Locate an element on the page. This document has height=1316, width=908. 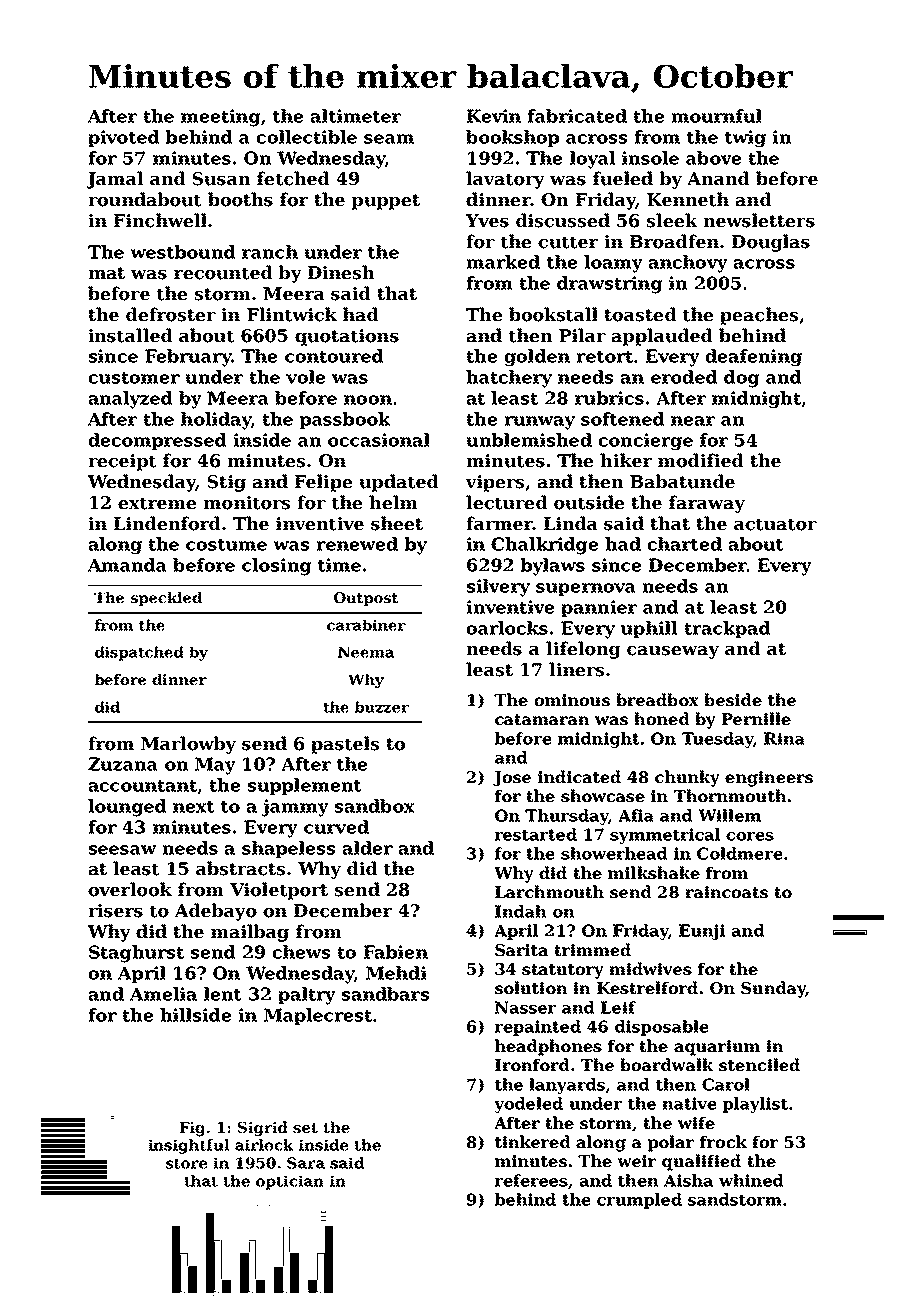
dog is located at coordinates (742, 379).
